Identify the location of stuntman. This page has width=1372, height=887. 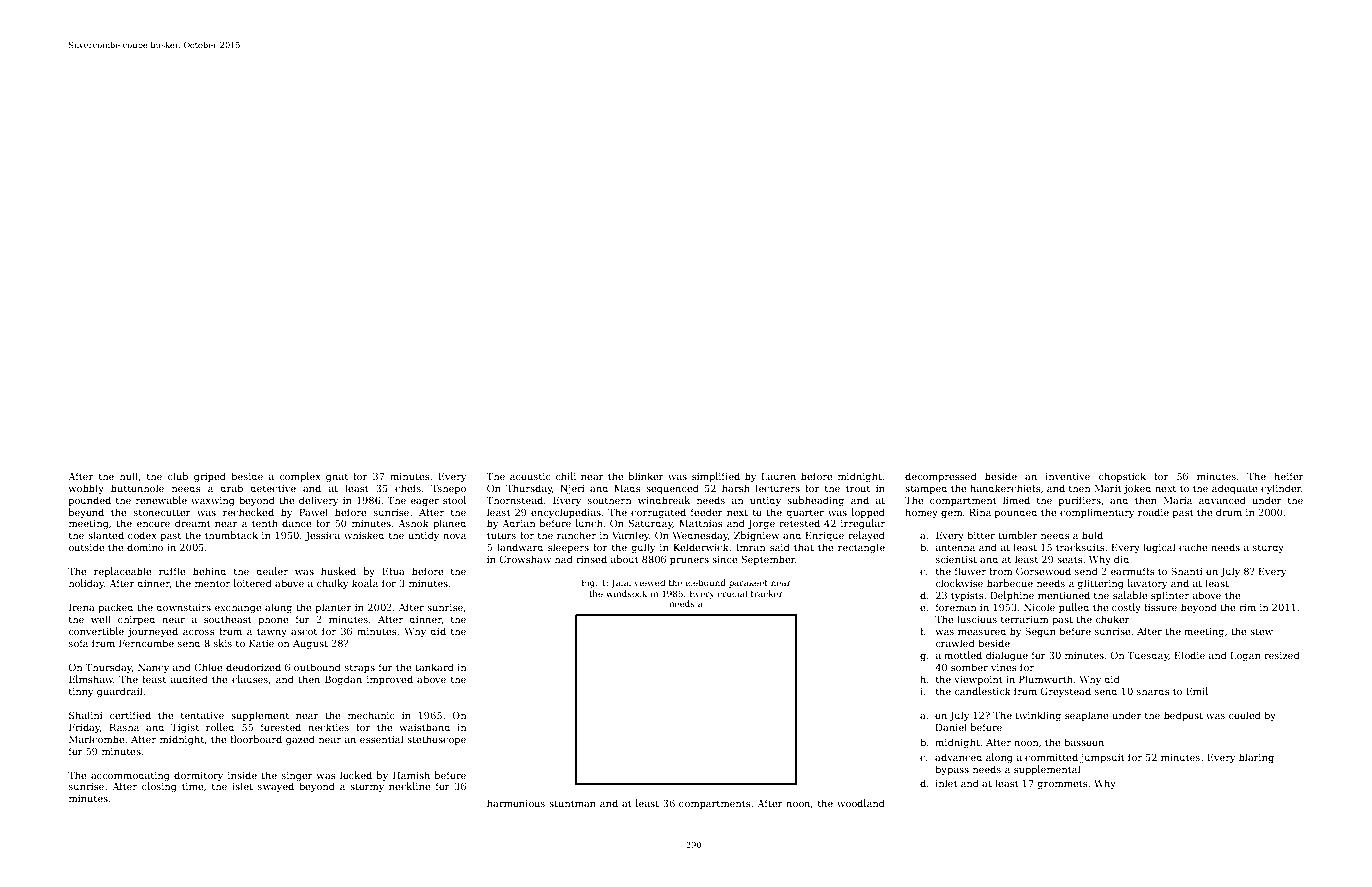
(572, 803).
